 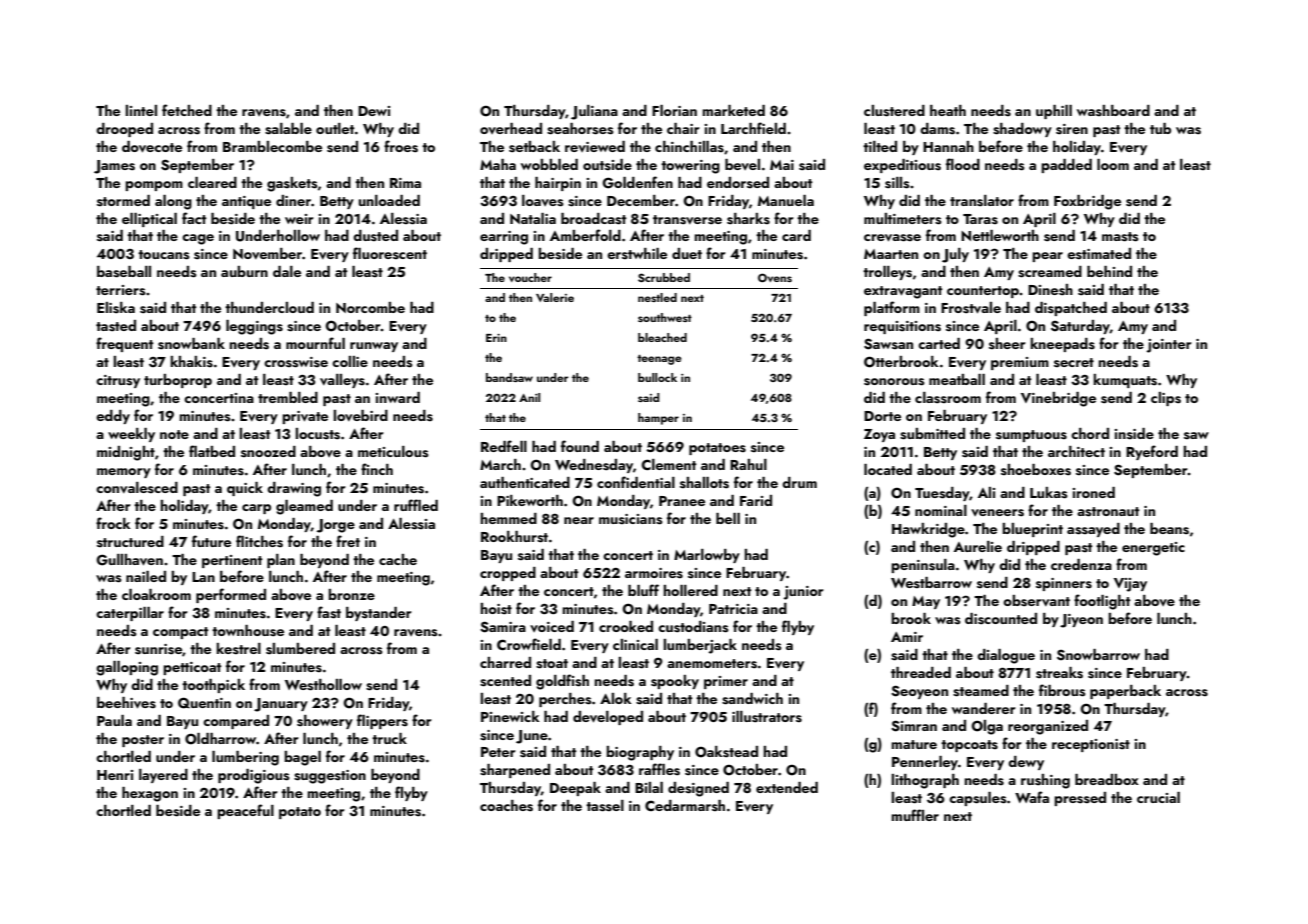 What do you see at coordinates (141, 110) in the image?
I see `lintel` at bounding box center [141, 110].
